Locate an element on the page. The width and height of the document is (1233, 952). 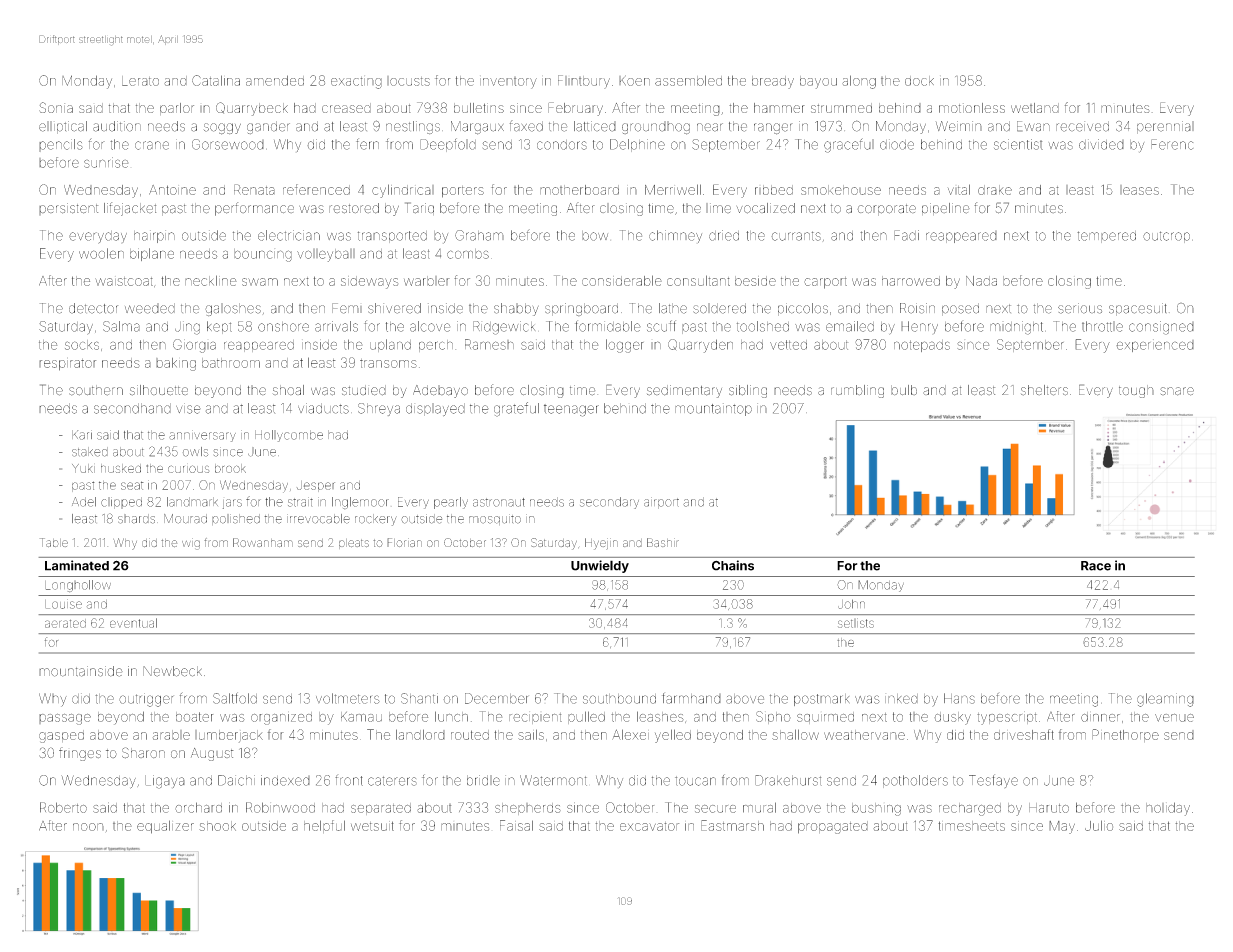
scientist is located at coordinates (1018, 144).
